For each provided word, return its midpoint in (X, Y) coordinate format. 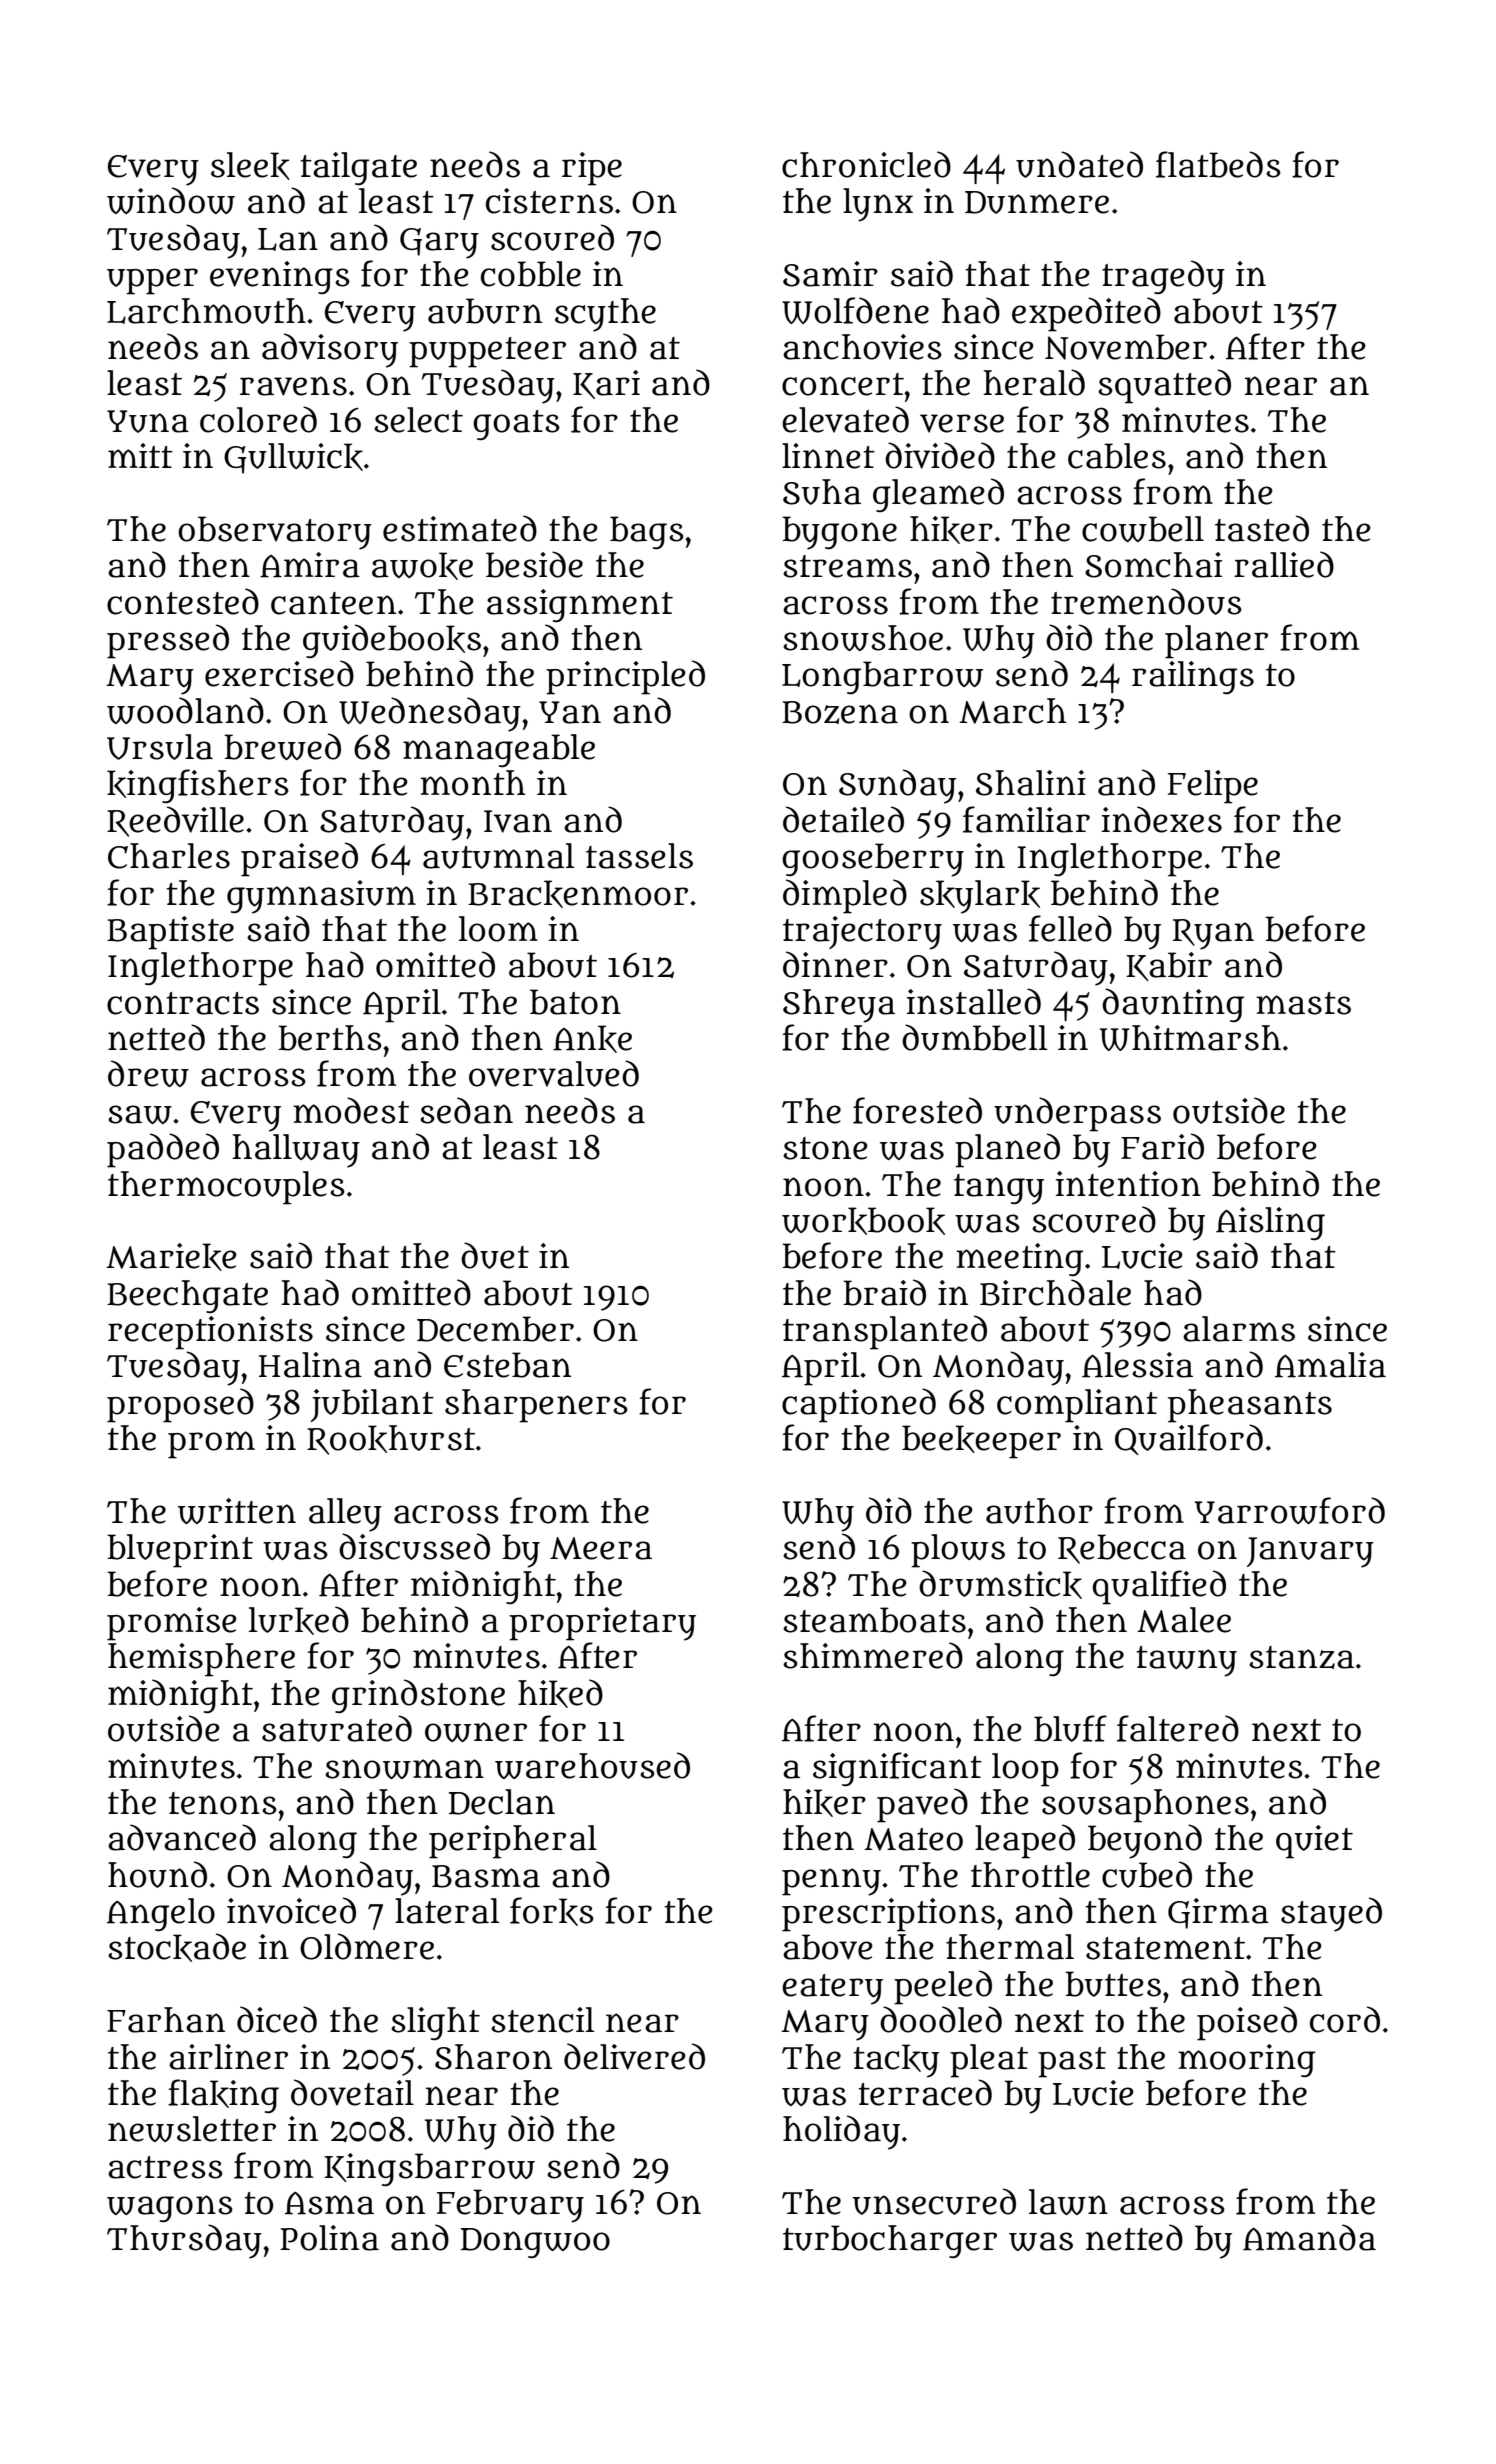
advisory (330, 350)
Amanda (1309, 2237)
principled (625, 677)
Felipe (1213, 787)
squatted (1164, 386)
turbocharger (890, 2241)
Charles (169, 856)
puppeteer (487, 352)
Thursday (184, 2241)
